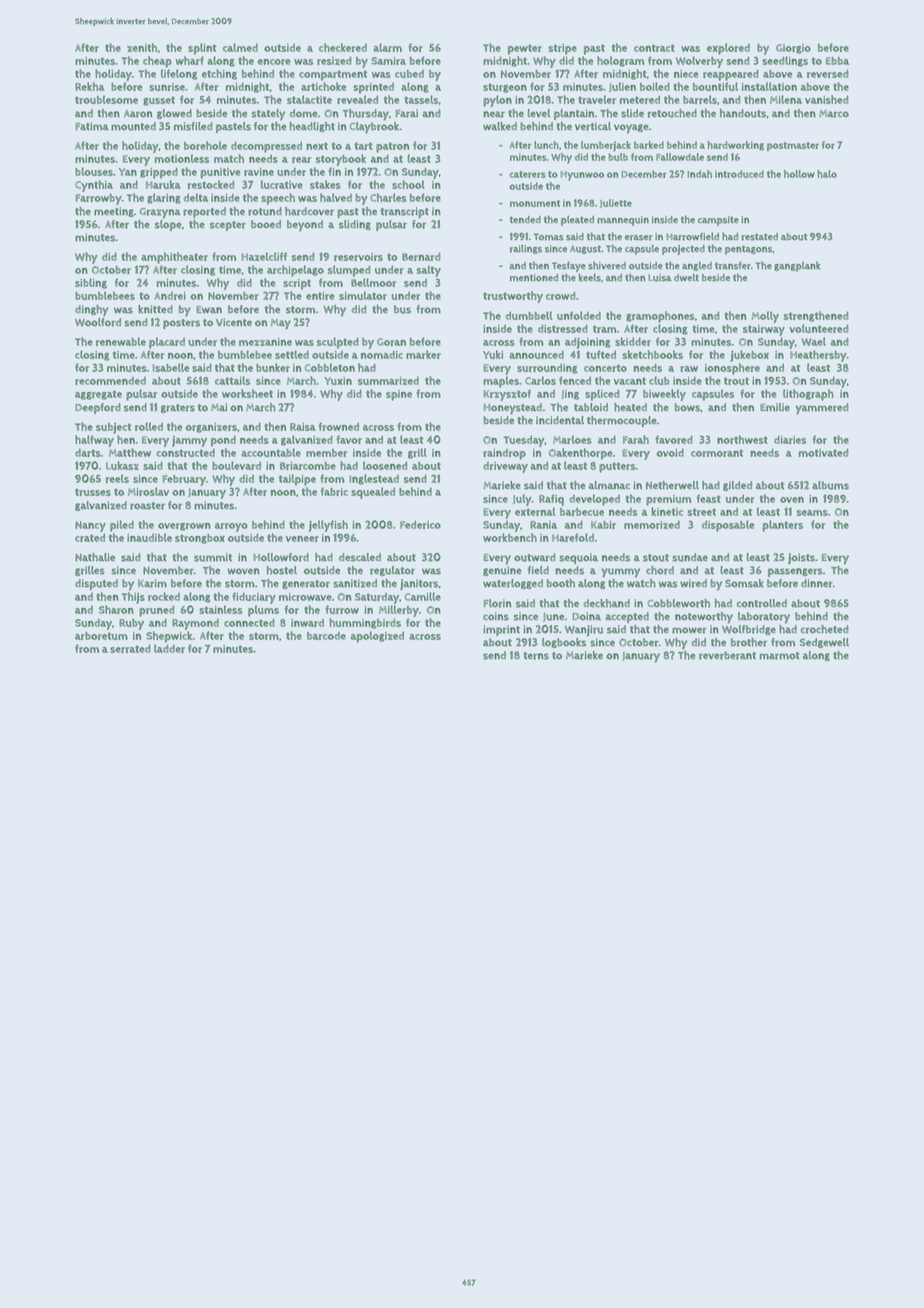 The width and height of the image is (924, 1308). I want to click on Woolford, so click(98, 322).
